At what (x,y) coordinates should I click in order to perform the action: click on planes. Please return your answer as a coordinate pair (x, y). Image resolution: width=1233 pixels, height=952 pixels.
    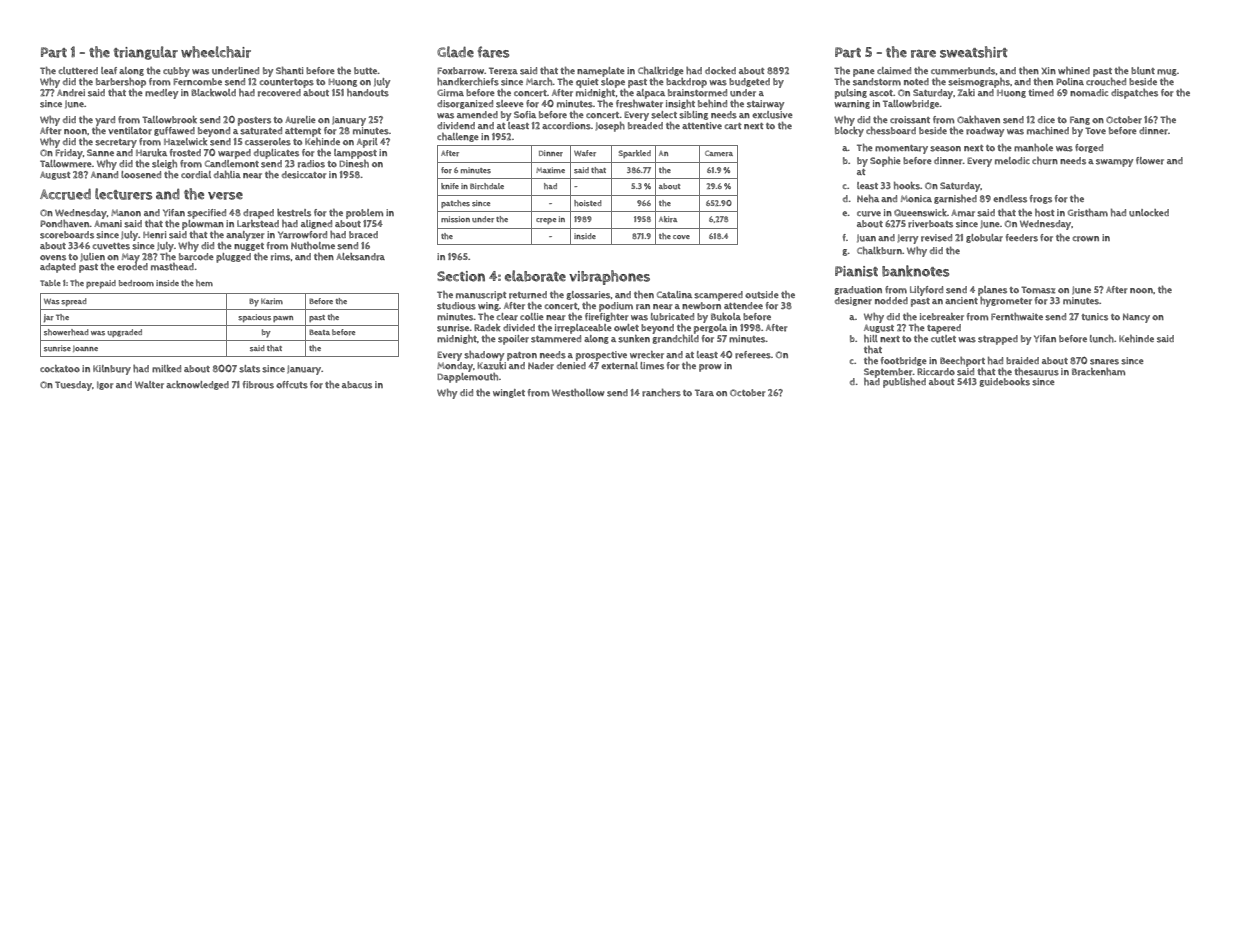
    Looking at the image, I should click on (992, 291).
